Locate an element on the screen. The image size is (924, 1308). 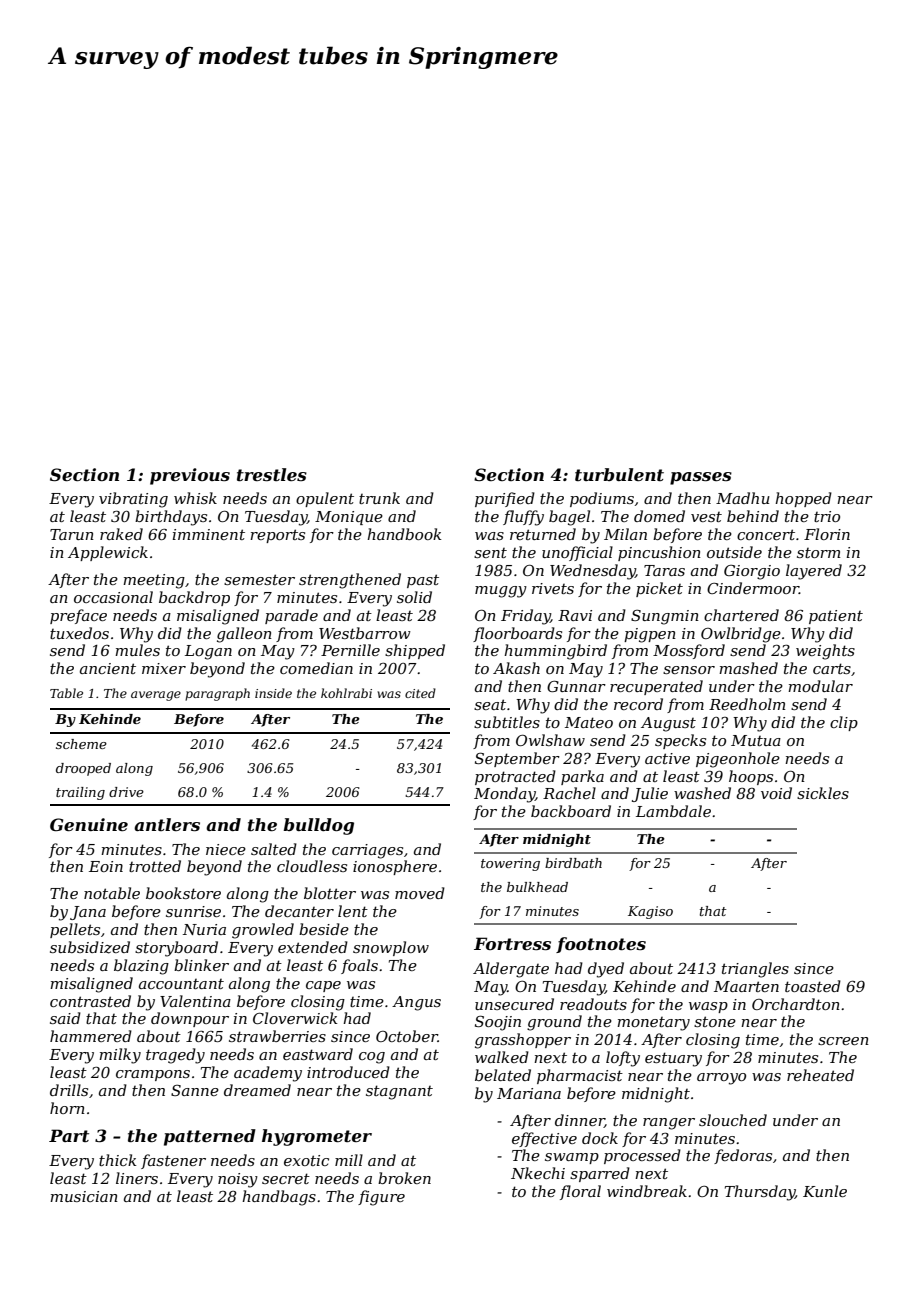
Lambdale is located at coordinates (673, 811).
